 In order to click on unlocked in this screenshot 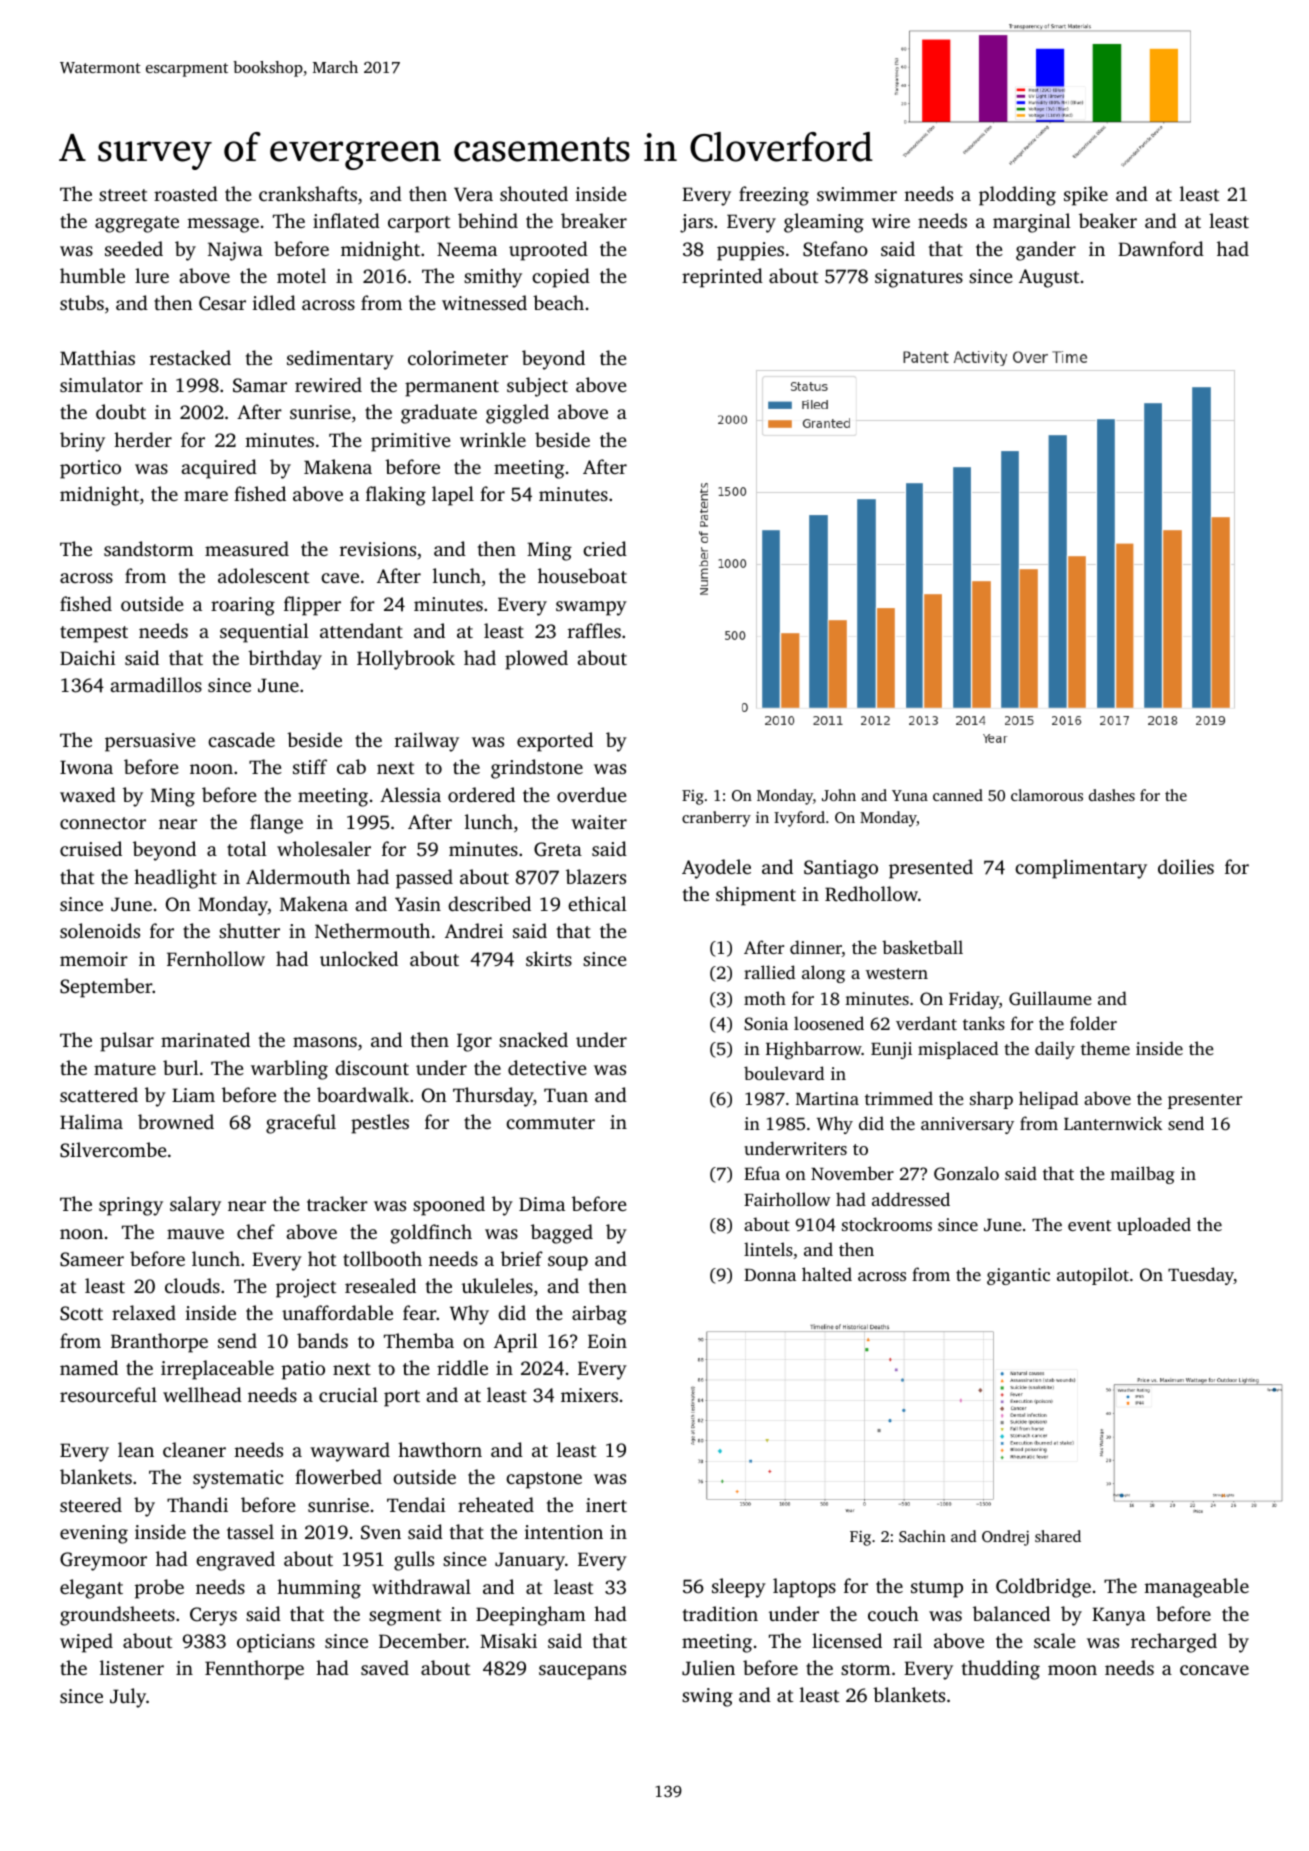, I will do `click(359, 958)`.
